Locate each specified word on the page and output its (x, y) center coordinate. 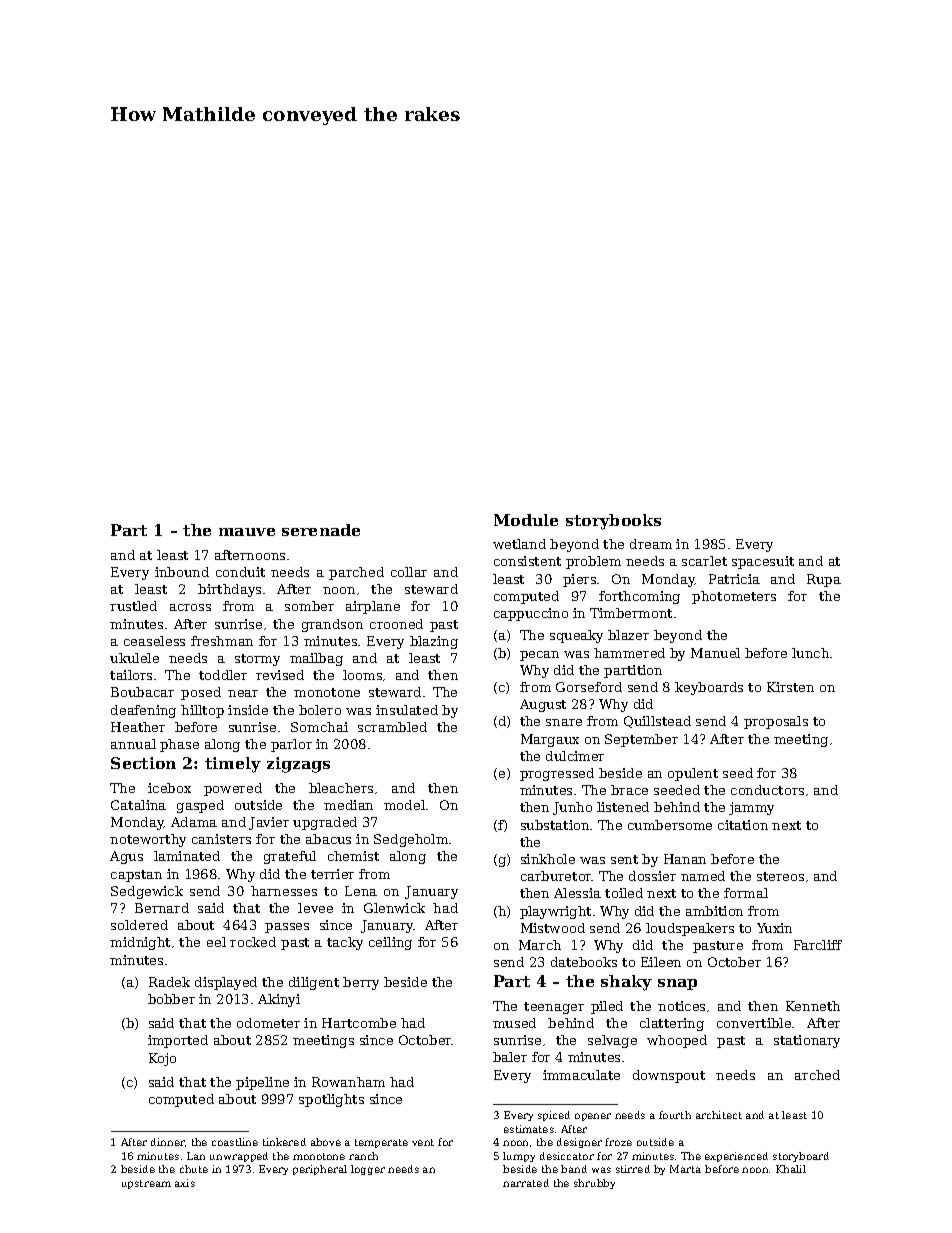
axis (185, 1183)
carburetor (556, 876)
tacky (345, 943)
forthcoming (639, 597)
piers (579, 580)
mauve (247, 532)
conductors (767, 790)
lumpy (519, 1157)
